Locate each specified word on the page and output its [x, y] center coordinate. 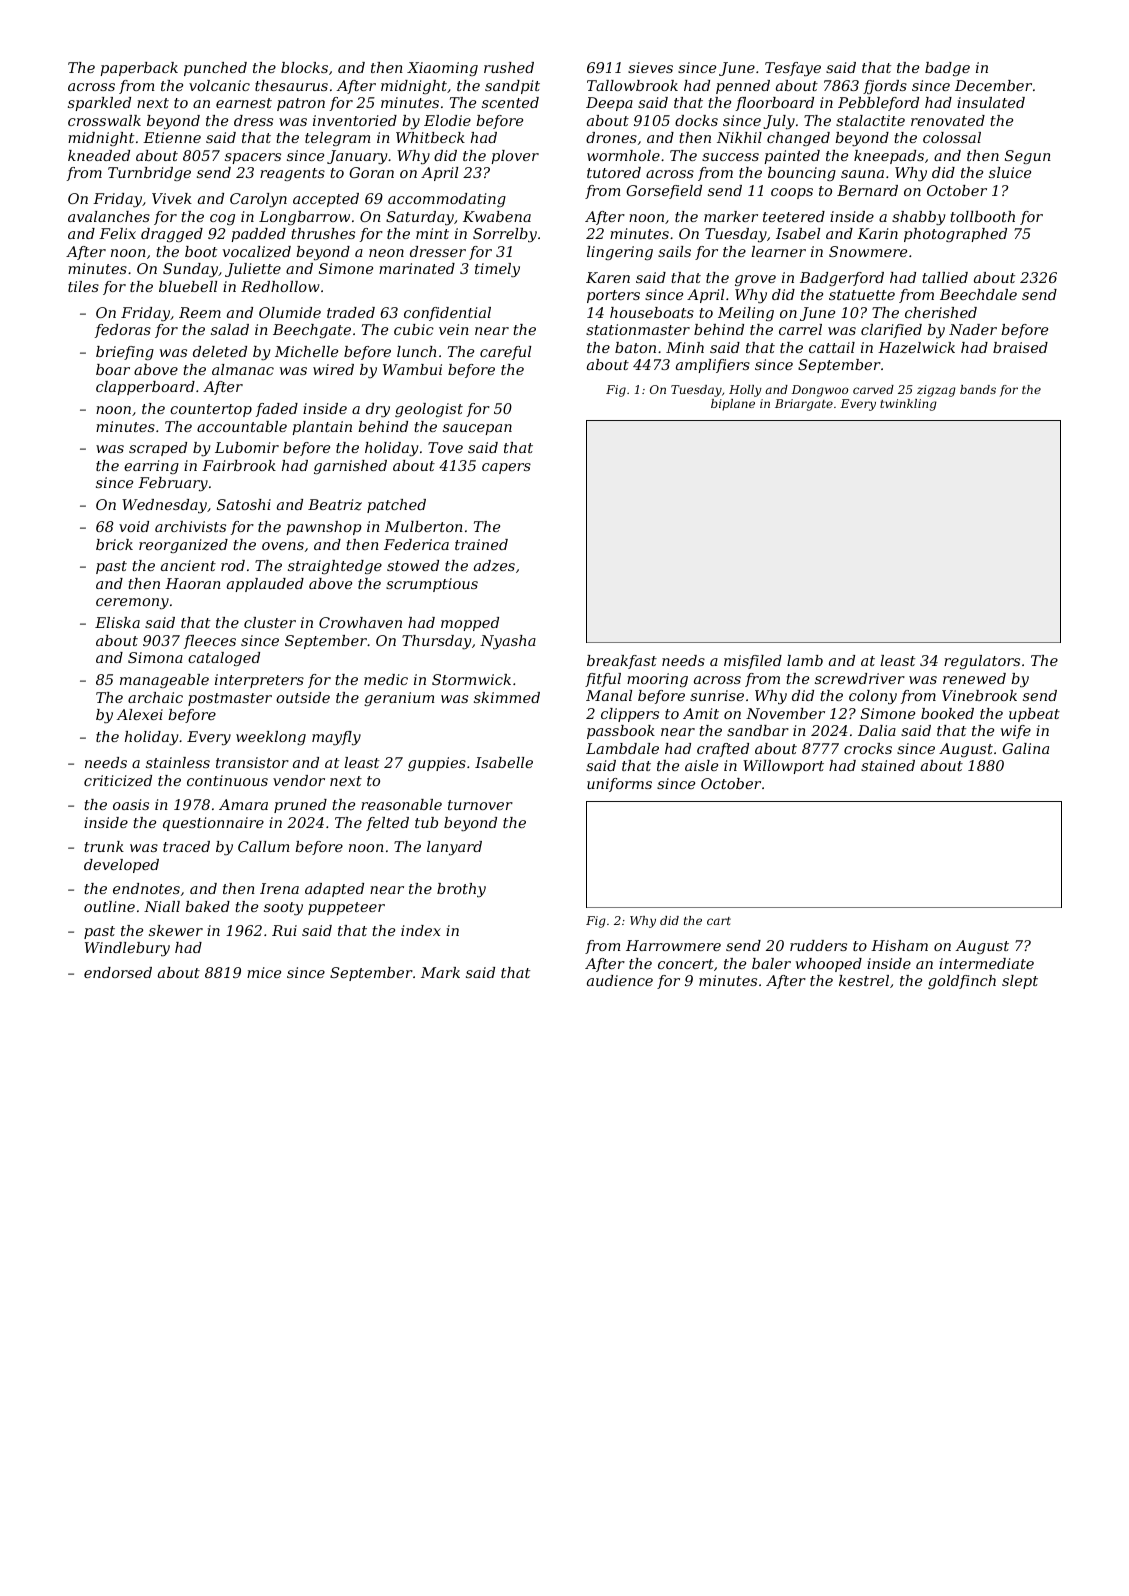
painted [792, 157]
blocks [304, 67]
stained [888, 765]
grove [755, 280]
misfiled [753, 662]
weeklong [271, 738]
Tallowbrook [632, 85]
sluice [1010, 172]
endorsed [118, 972]
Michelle [306, 351]
